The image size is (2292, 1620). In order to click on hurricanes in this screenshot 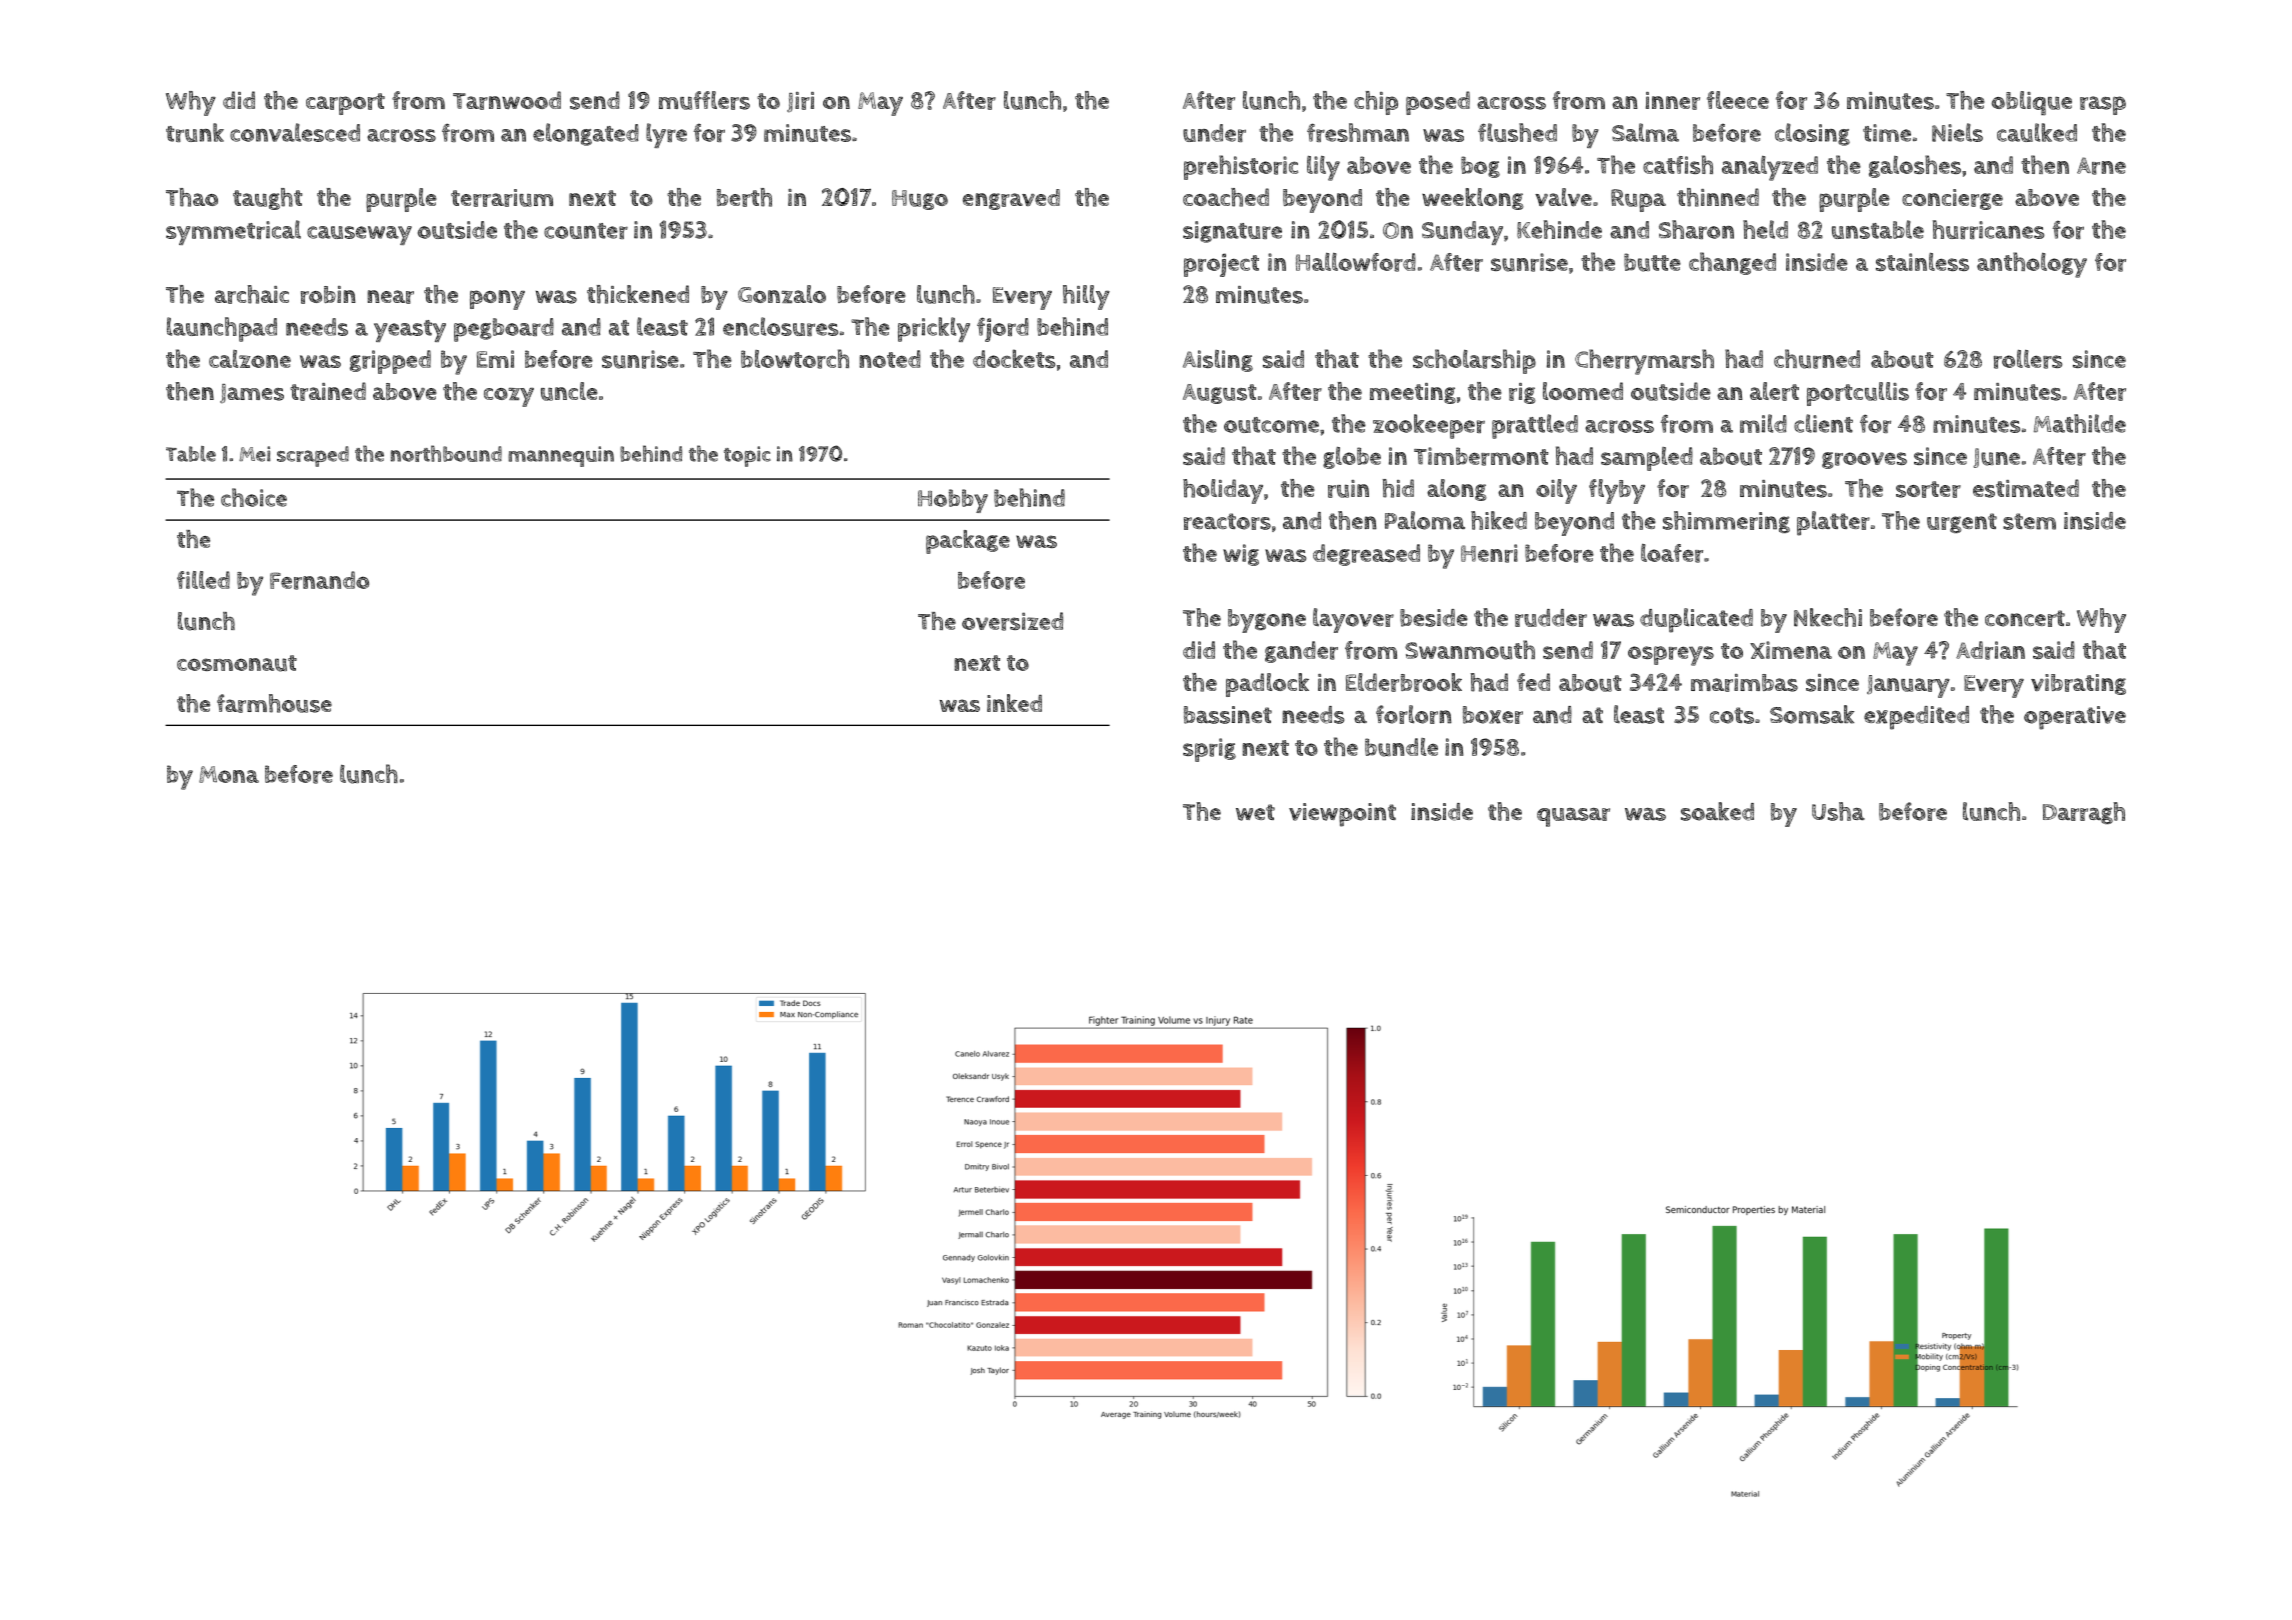, I will do `click(1988, 229)`.
